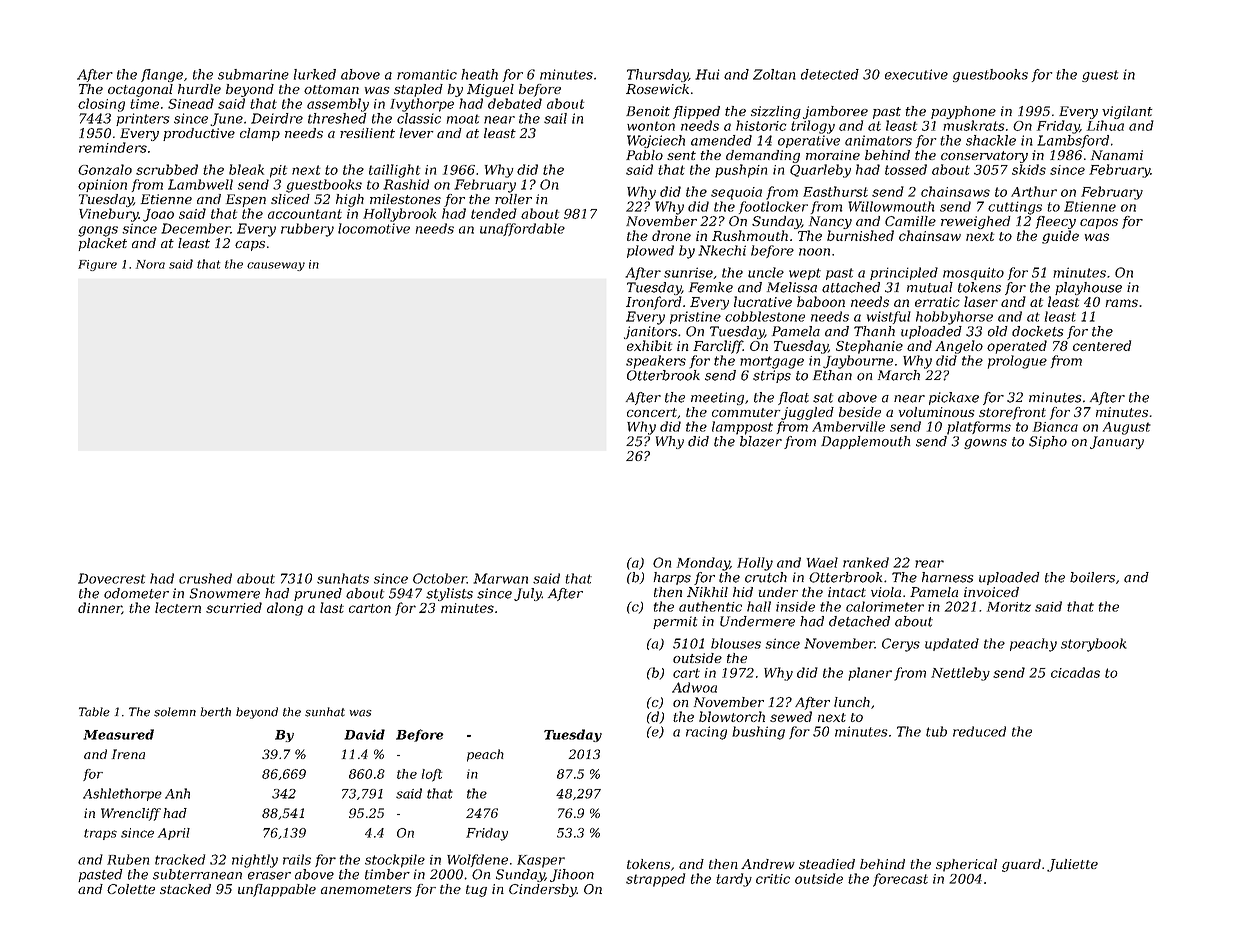 This screenshot has height=952, width=1233. Describe the element at coordinates (904, 273) in the screenshot. I see `principled` at that location.
